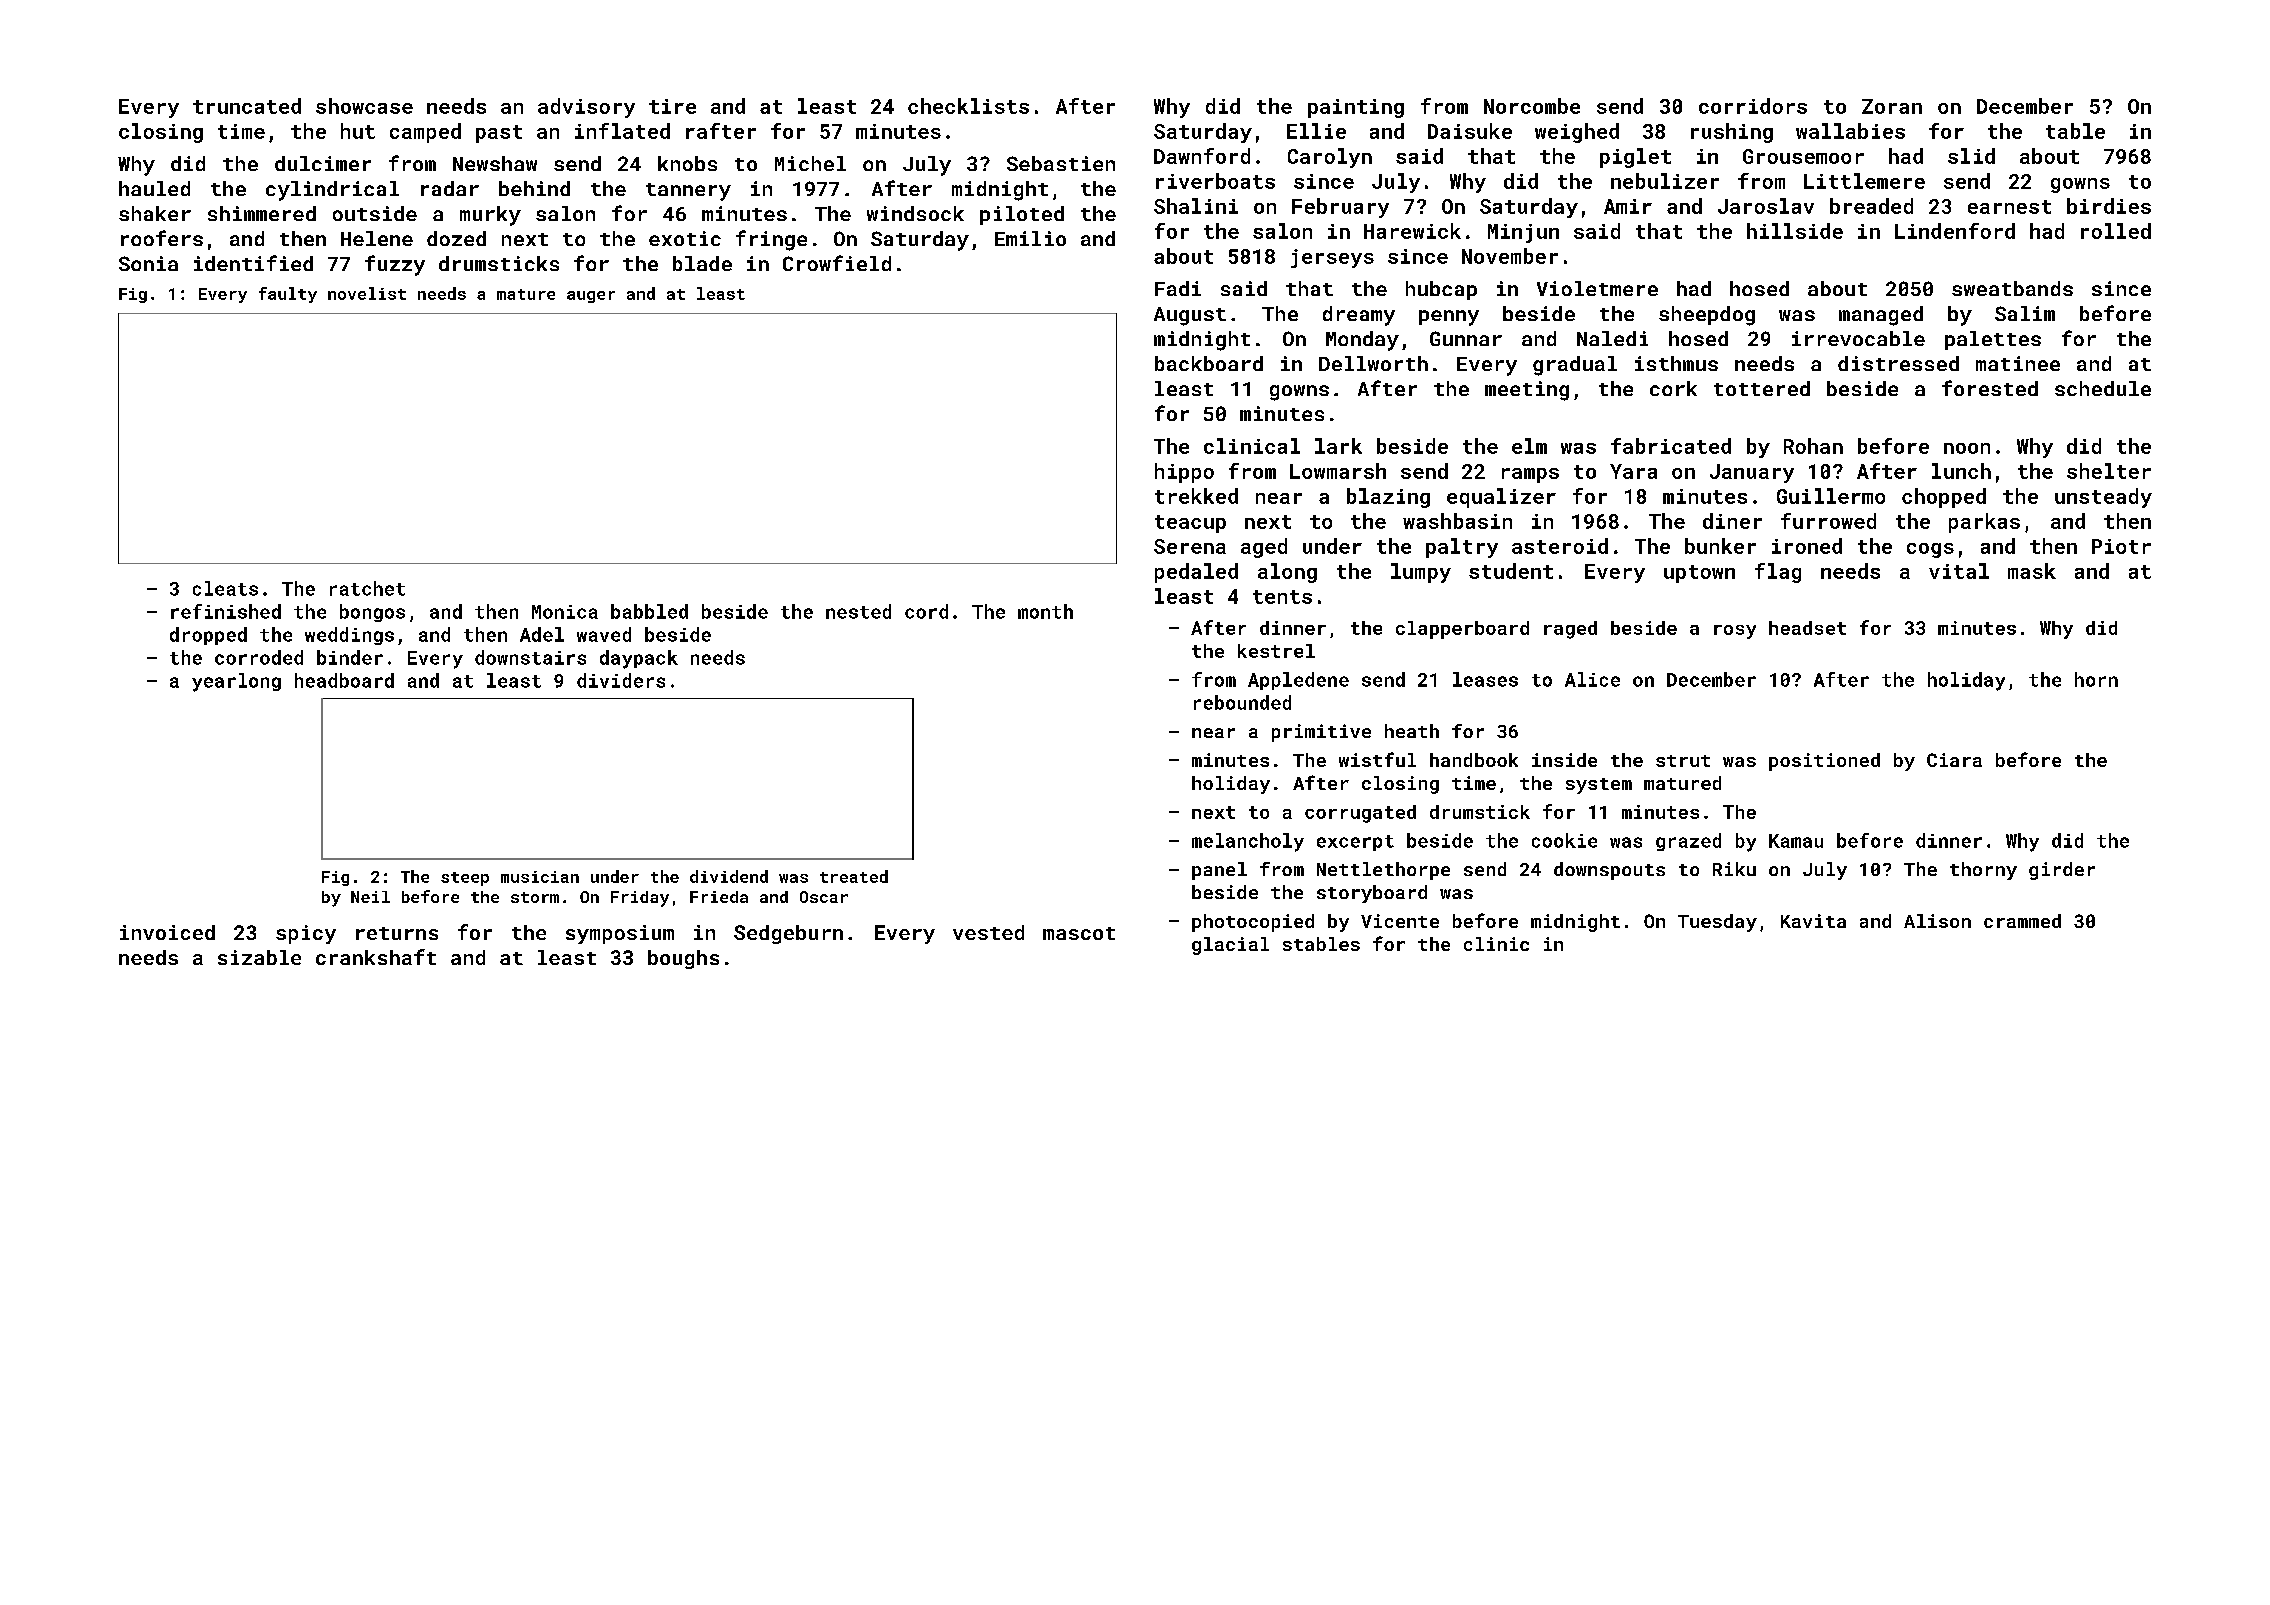  I want to click on lunch, so click(1961, 471).
